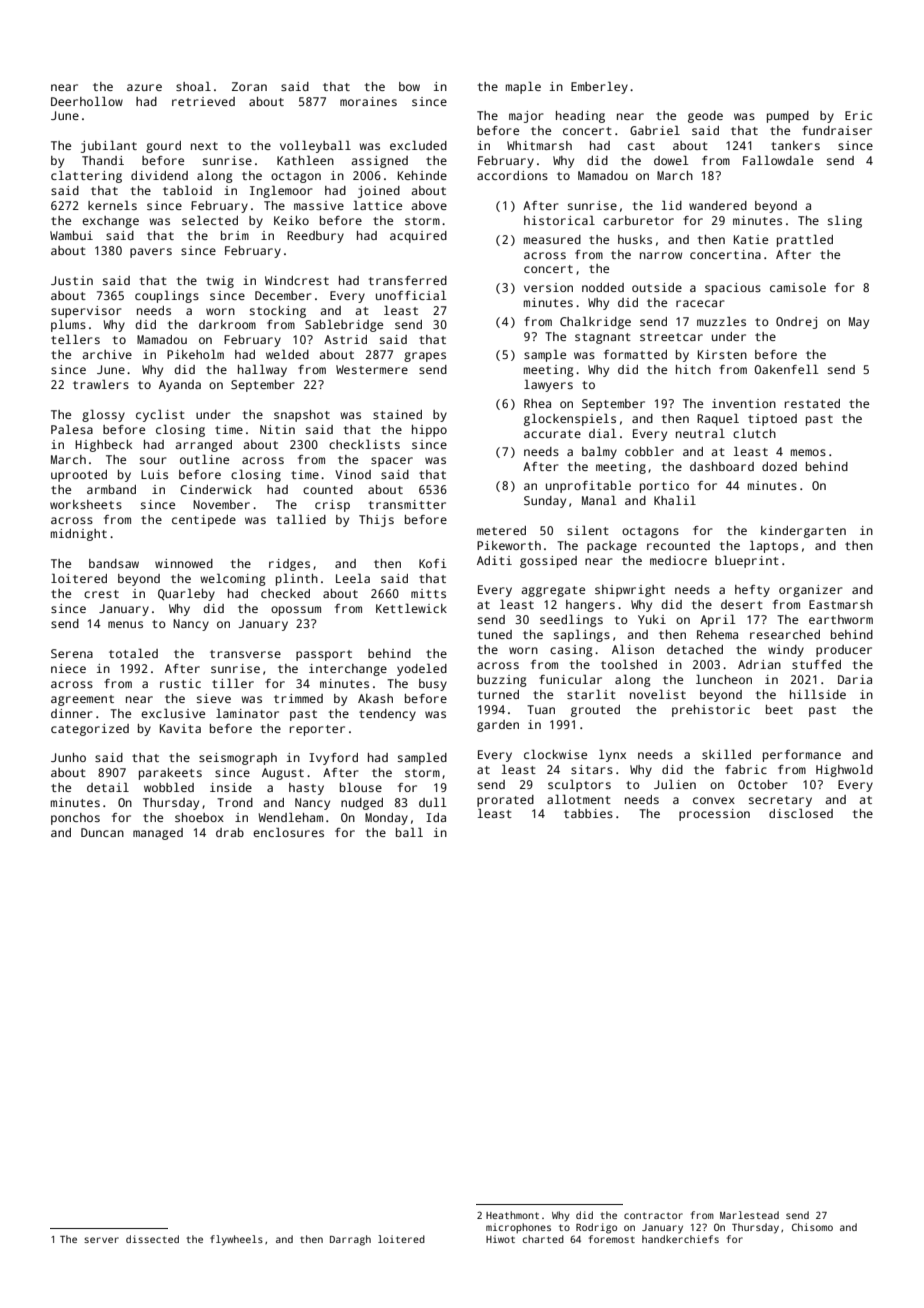 The height and width of the screenshot is (1308, 924). I want to click on disclosed, so click(801, 813).
